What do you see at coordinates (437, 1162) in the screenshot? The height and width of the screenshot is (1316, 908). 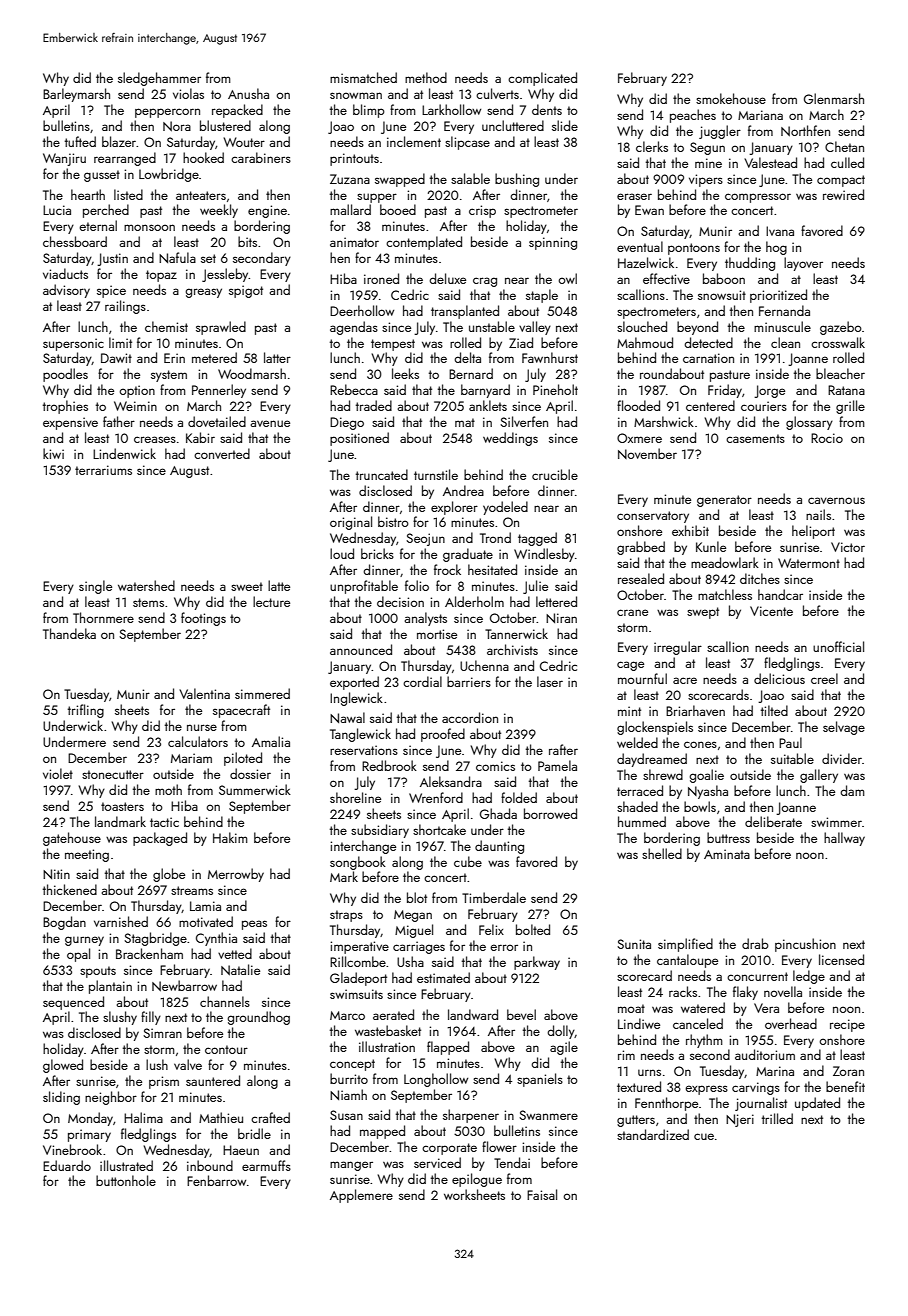 I see `serviced` at bounding box center [437, 1162].
